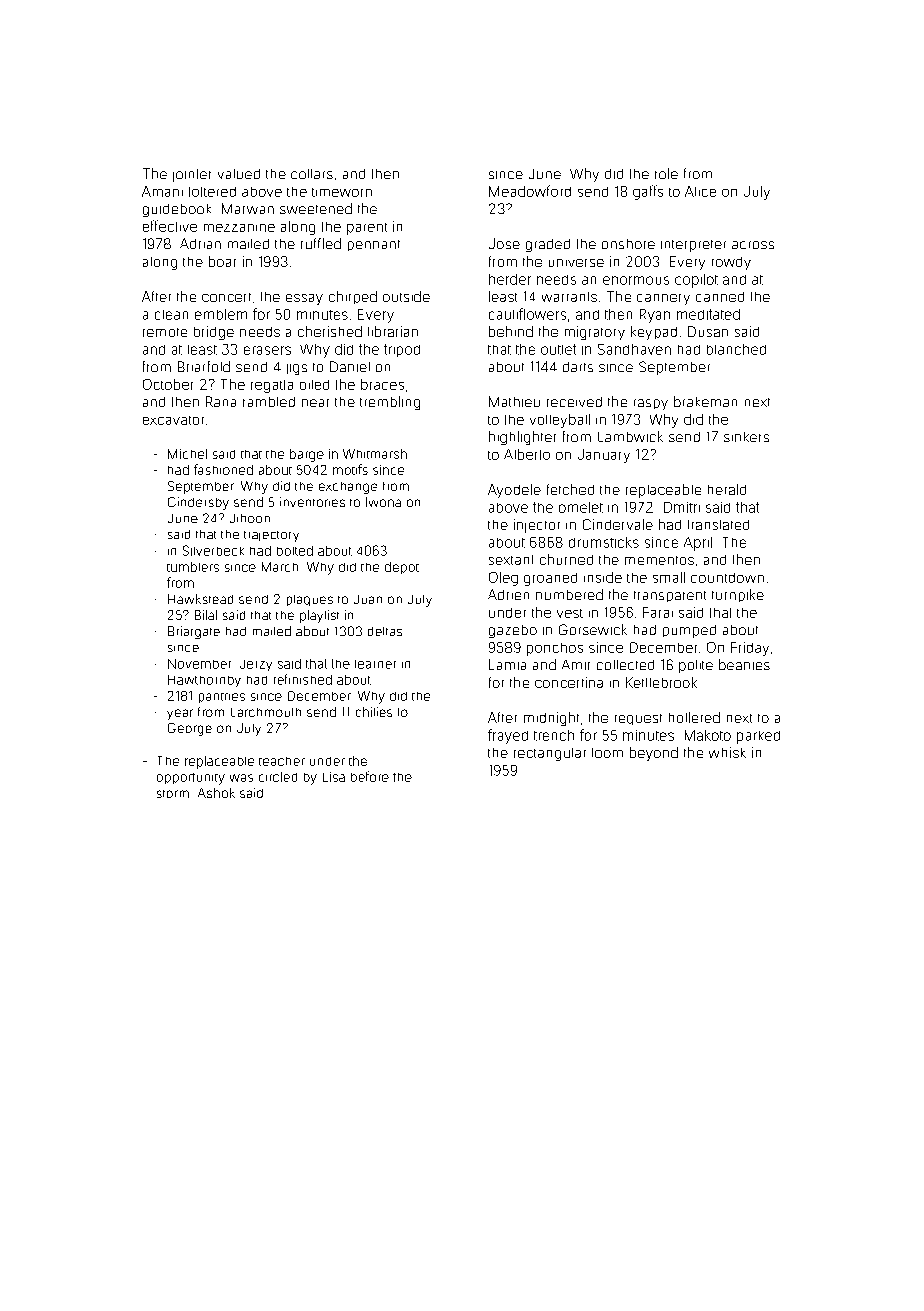  What do you see at coordinates (216, 793) in the screenshot?
I see `Ashok` at bounding box center [216, 793].
